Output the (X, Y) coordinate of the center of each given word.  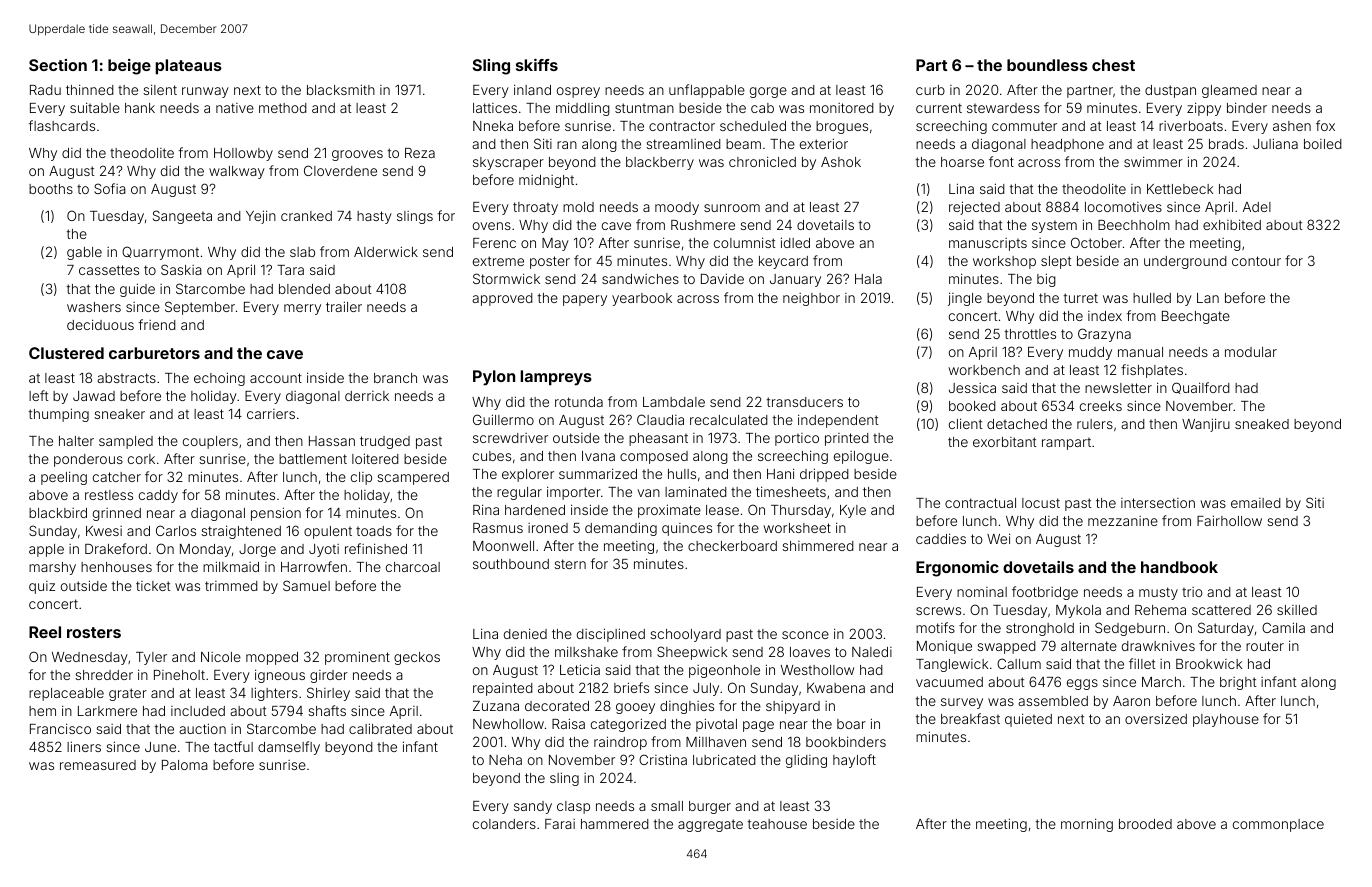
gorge (768, 92)
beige (129, 67)
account (276, 378)
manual (1140, 352)
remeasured (98, 765)
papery (585, 300)
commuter (1024, 126)
